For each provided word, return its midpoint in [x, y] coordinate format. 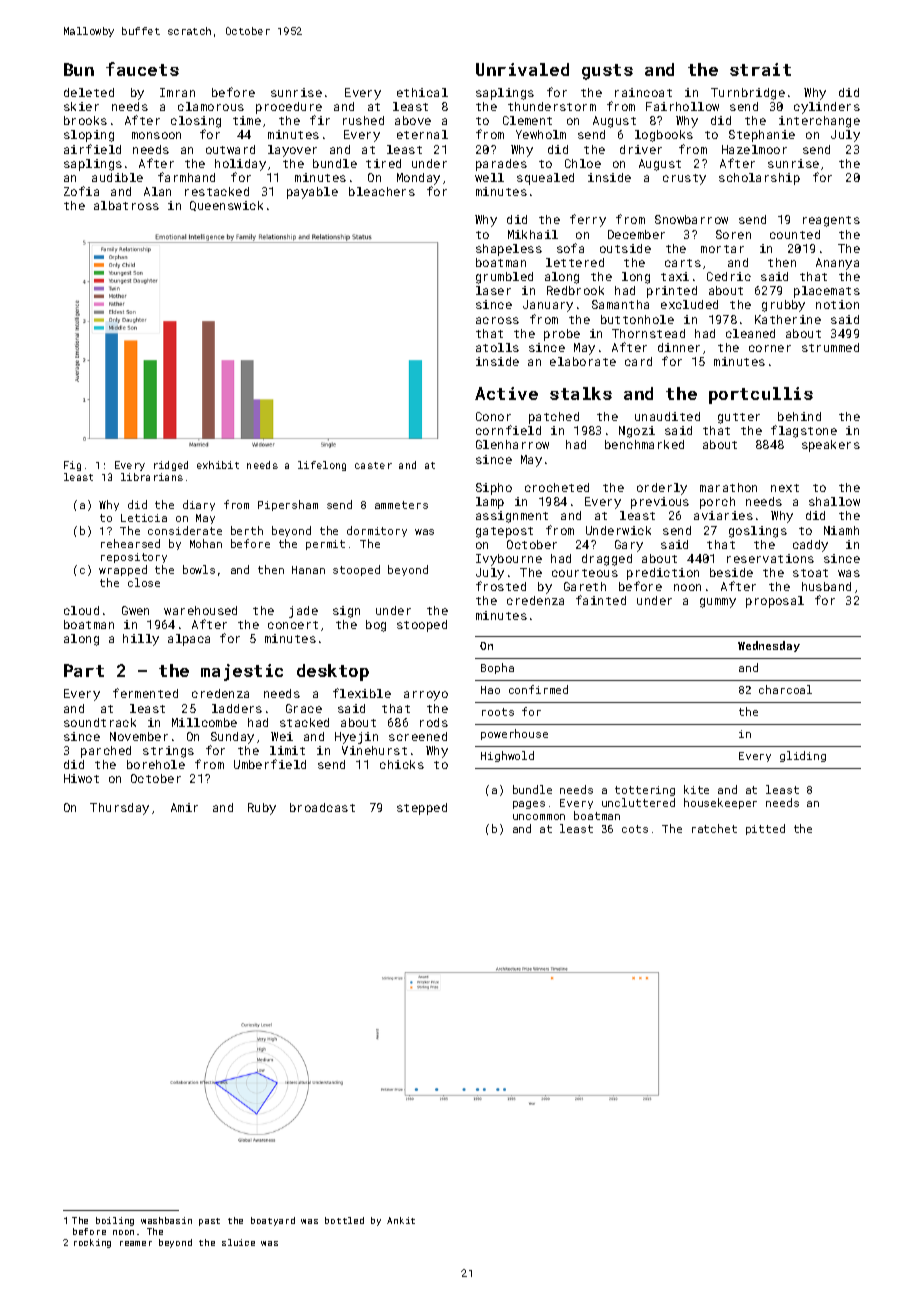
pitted [765, 829]
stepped [422, 809]
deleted [89, 92]
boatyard [273, 1221]
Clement [527, 120]
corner [770, 348]
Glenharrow [512, 444]
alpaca [189, 640]
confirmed [538, 689]
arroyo [426, 696]
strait [760, 69]
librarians [152, 477]
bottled [344, 1220]
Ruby [262, 809]
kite [696, 789]
